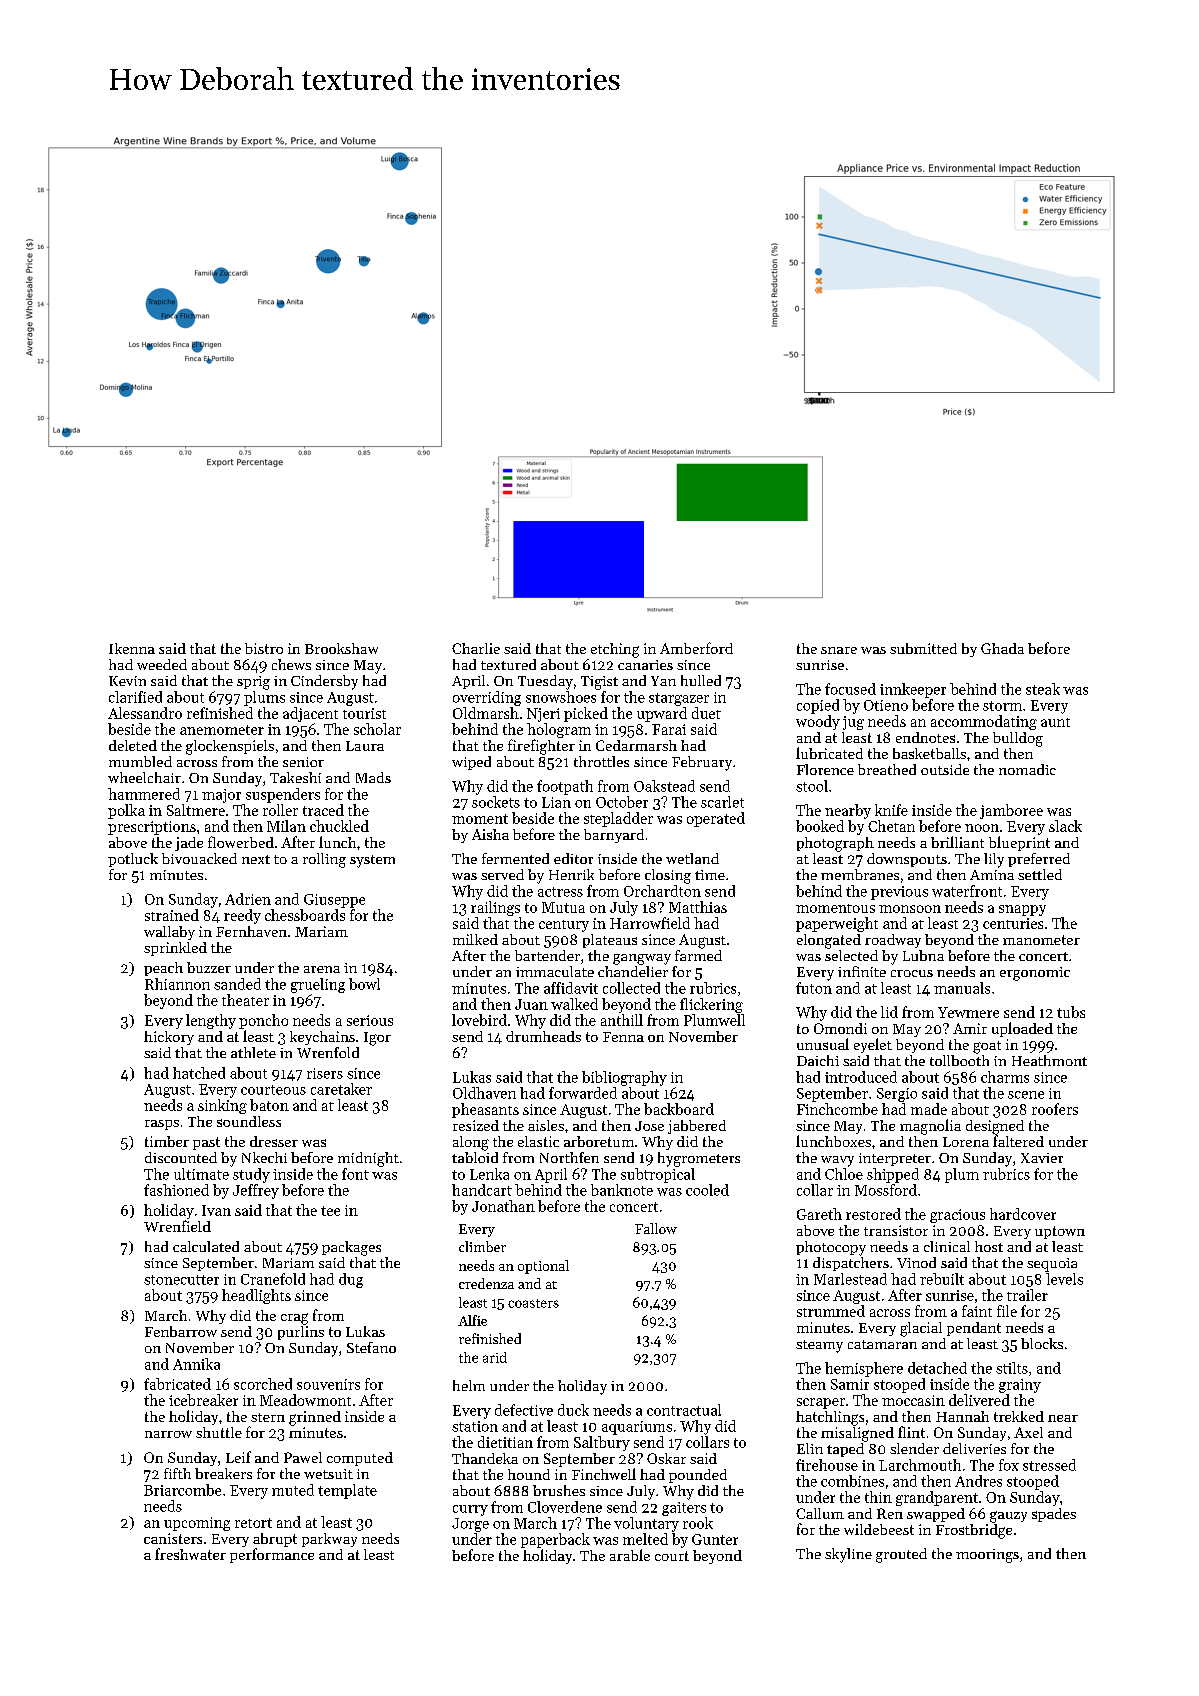 Image resolution: width=1199 pixels, height=1696 pixels. Describe the element at coordinates (173, 1538) in the page. I see `canisters` at that location.
